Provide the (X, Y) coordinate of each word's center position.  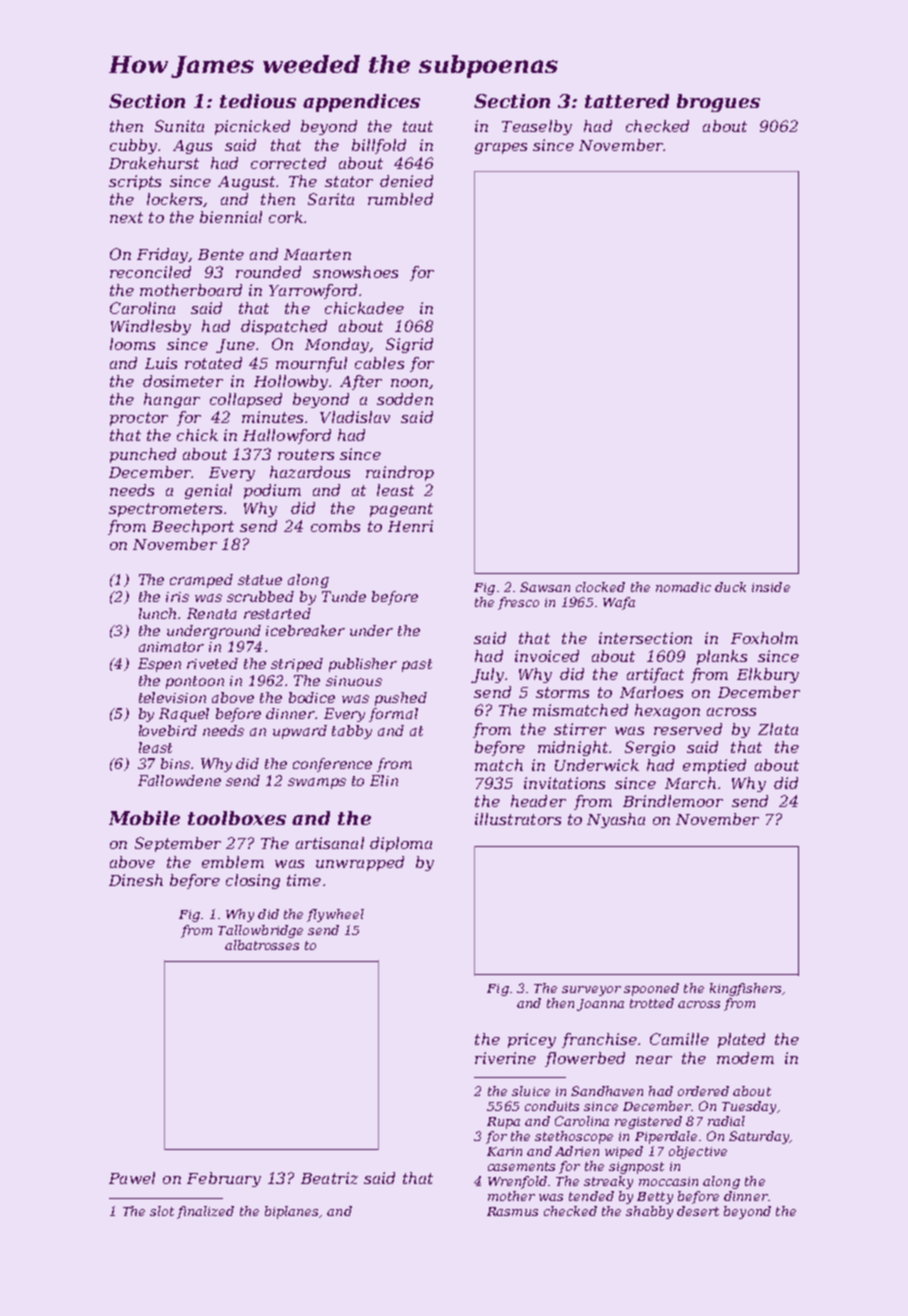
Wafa (619, 603)
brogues (718, 103)
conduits (552, 1106)
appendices (361, 103)
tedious (258, 101)
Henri (410, 526)
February (224, 1179)
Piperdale (666, 1137)
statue (260, 580)
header (538, 801)
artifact (655, 675)
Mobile (144, 818)
